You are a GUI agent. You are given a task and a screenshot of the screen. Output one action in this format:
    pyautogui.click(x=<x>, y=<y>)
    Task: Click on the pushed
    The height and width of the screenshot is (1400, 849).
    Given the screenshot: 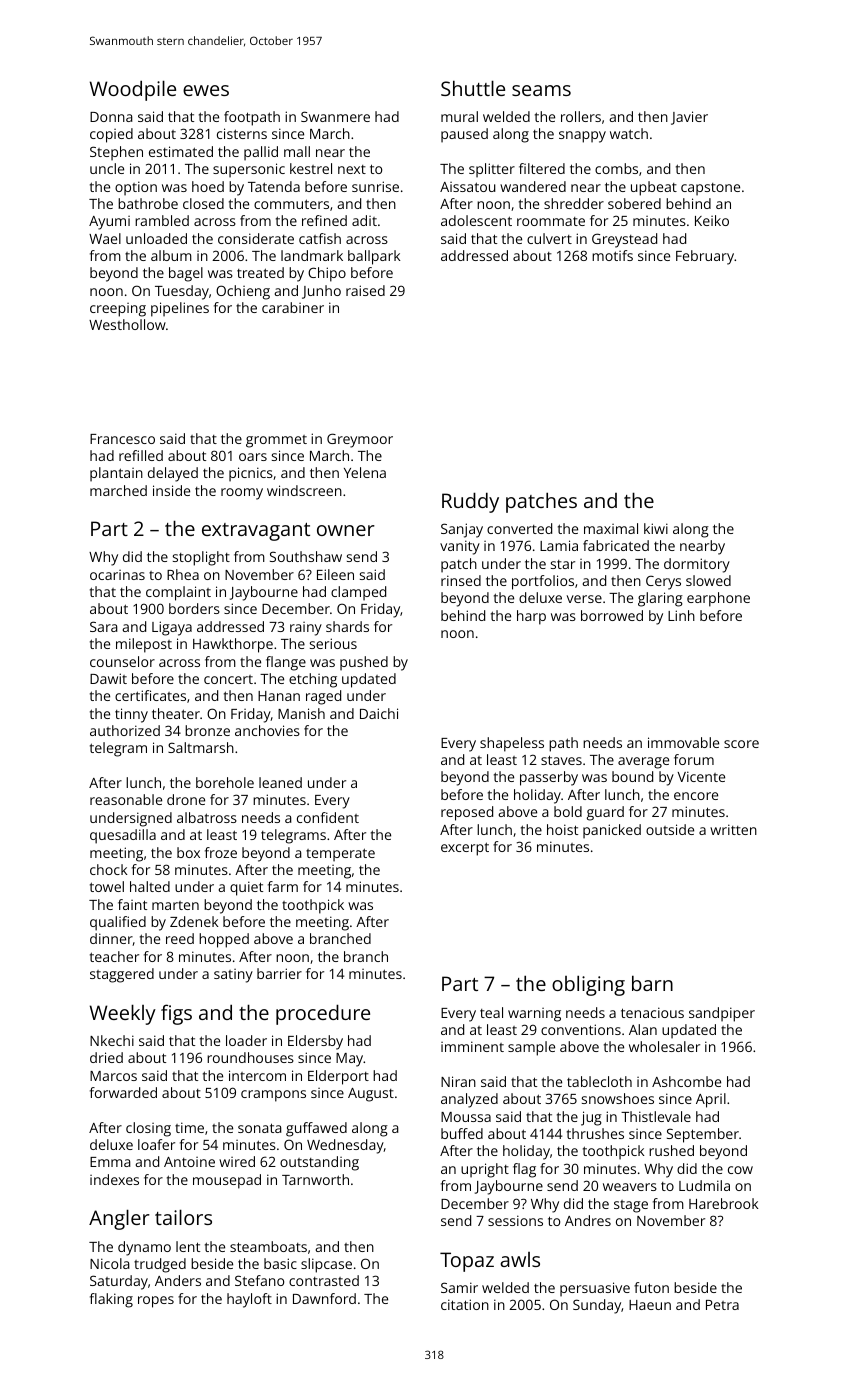 What is the action you would take?
    pyautogui.click(x=364, y=663)
